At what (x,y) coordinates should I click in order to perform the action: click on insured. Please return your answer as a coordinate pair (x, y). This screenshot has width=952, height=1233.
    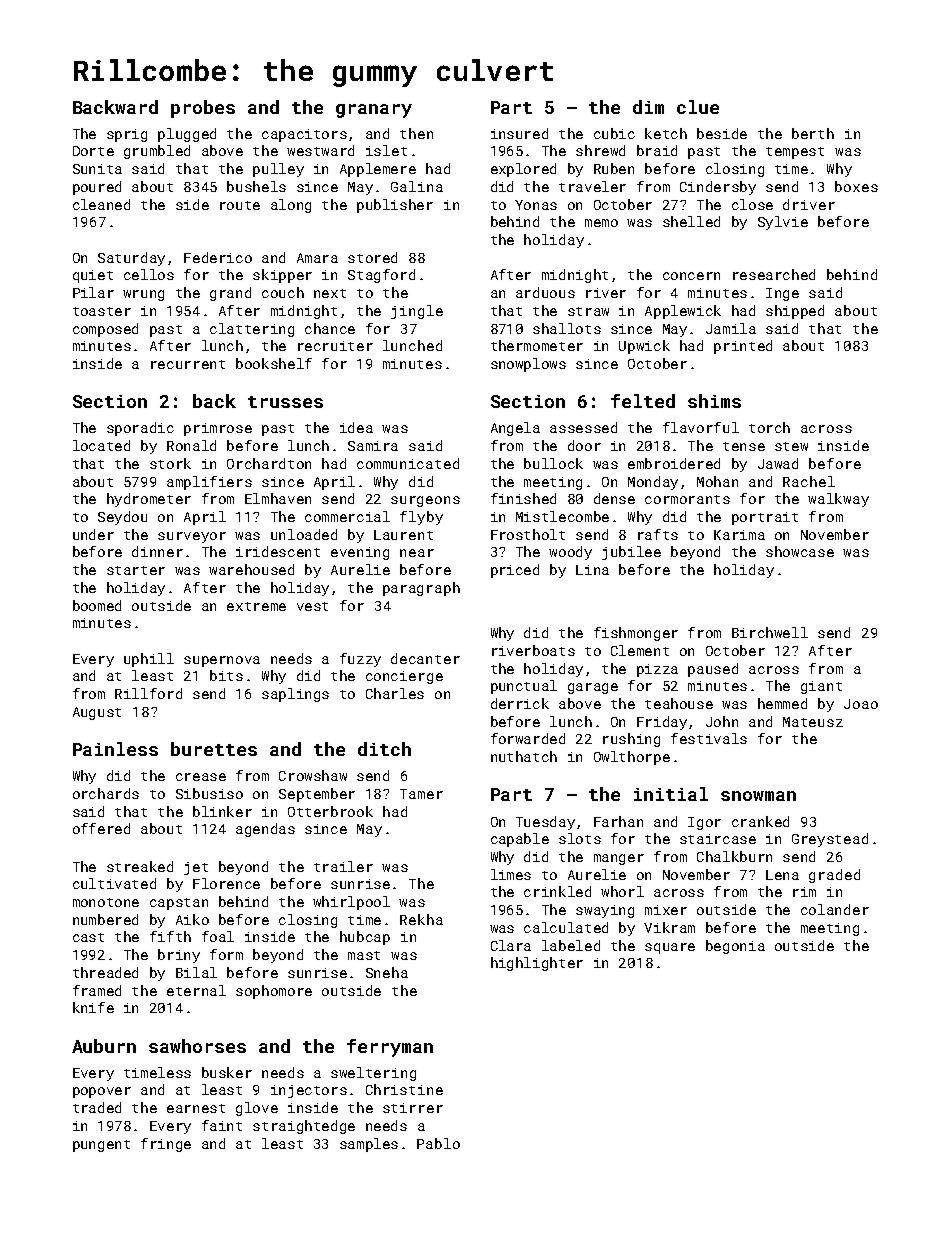
    Looking at the image, I should click on (519, 133).
